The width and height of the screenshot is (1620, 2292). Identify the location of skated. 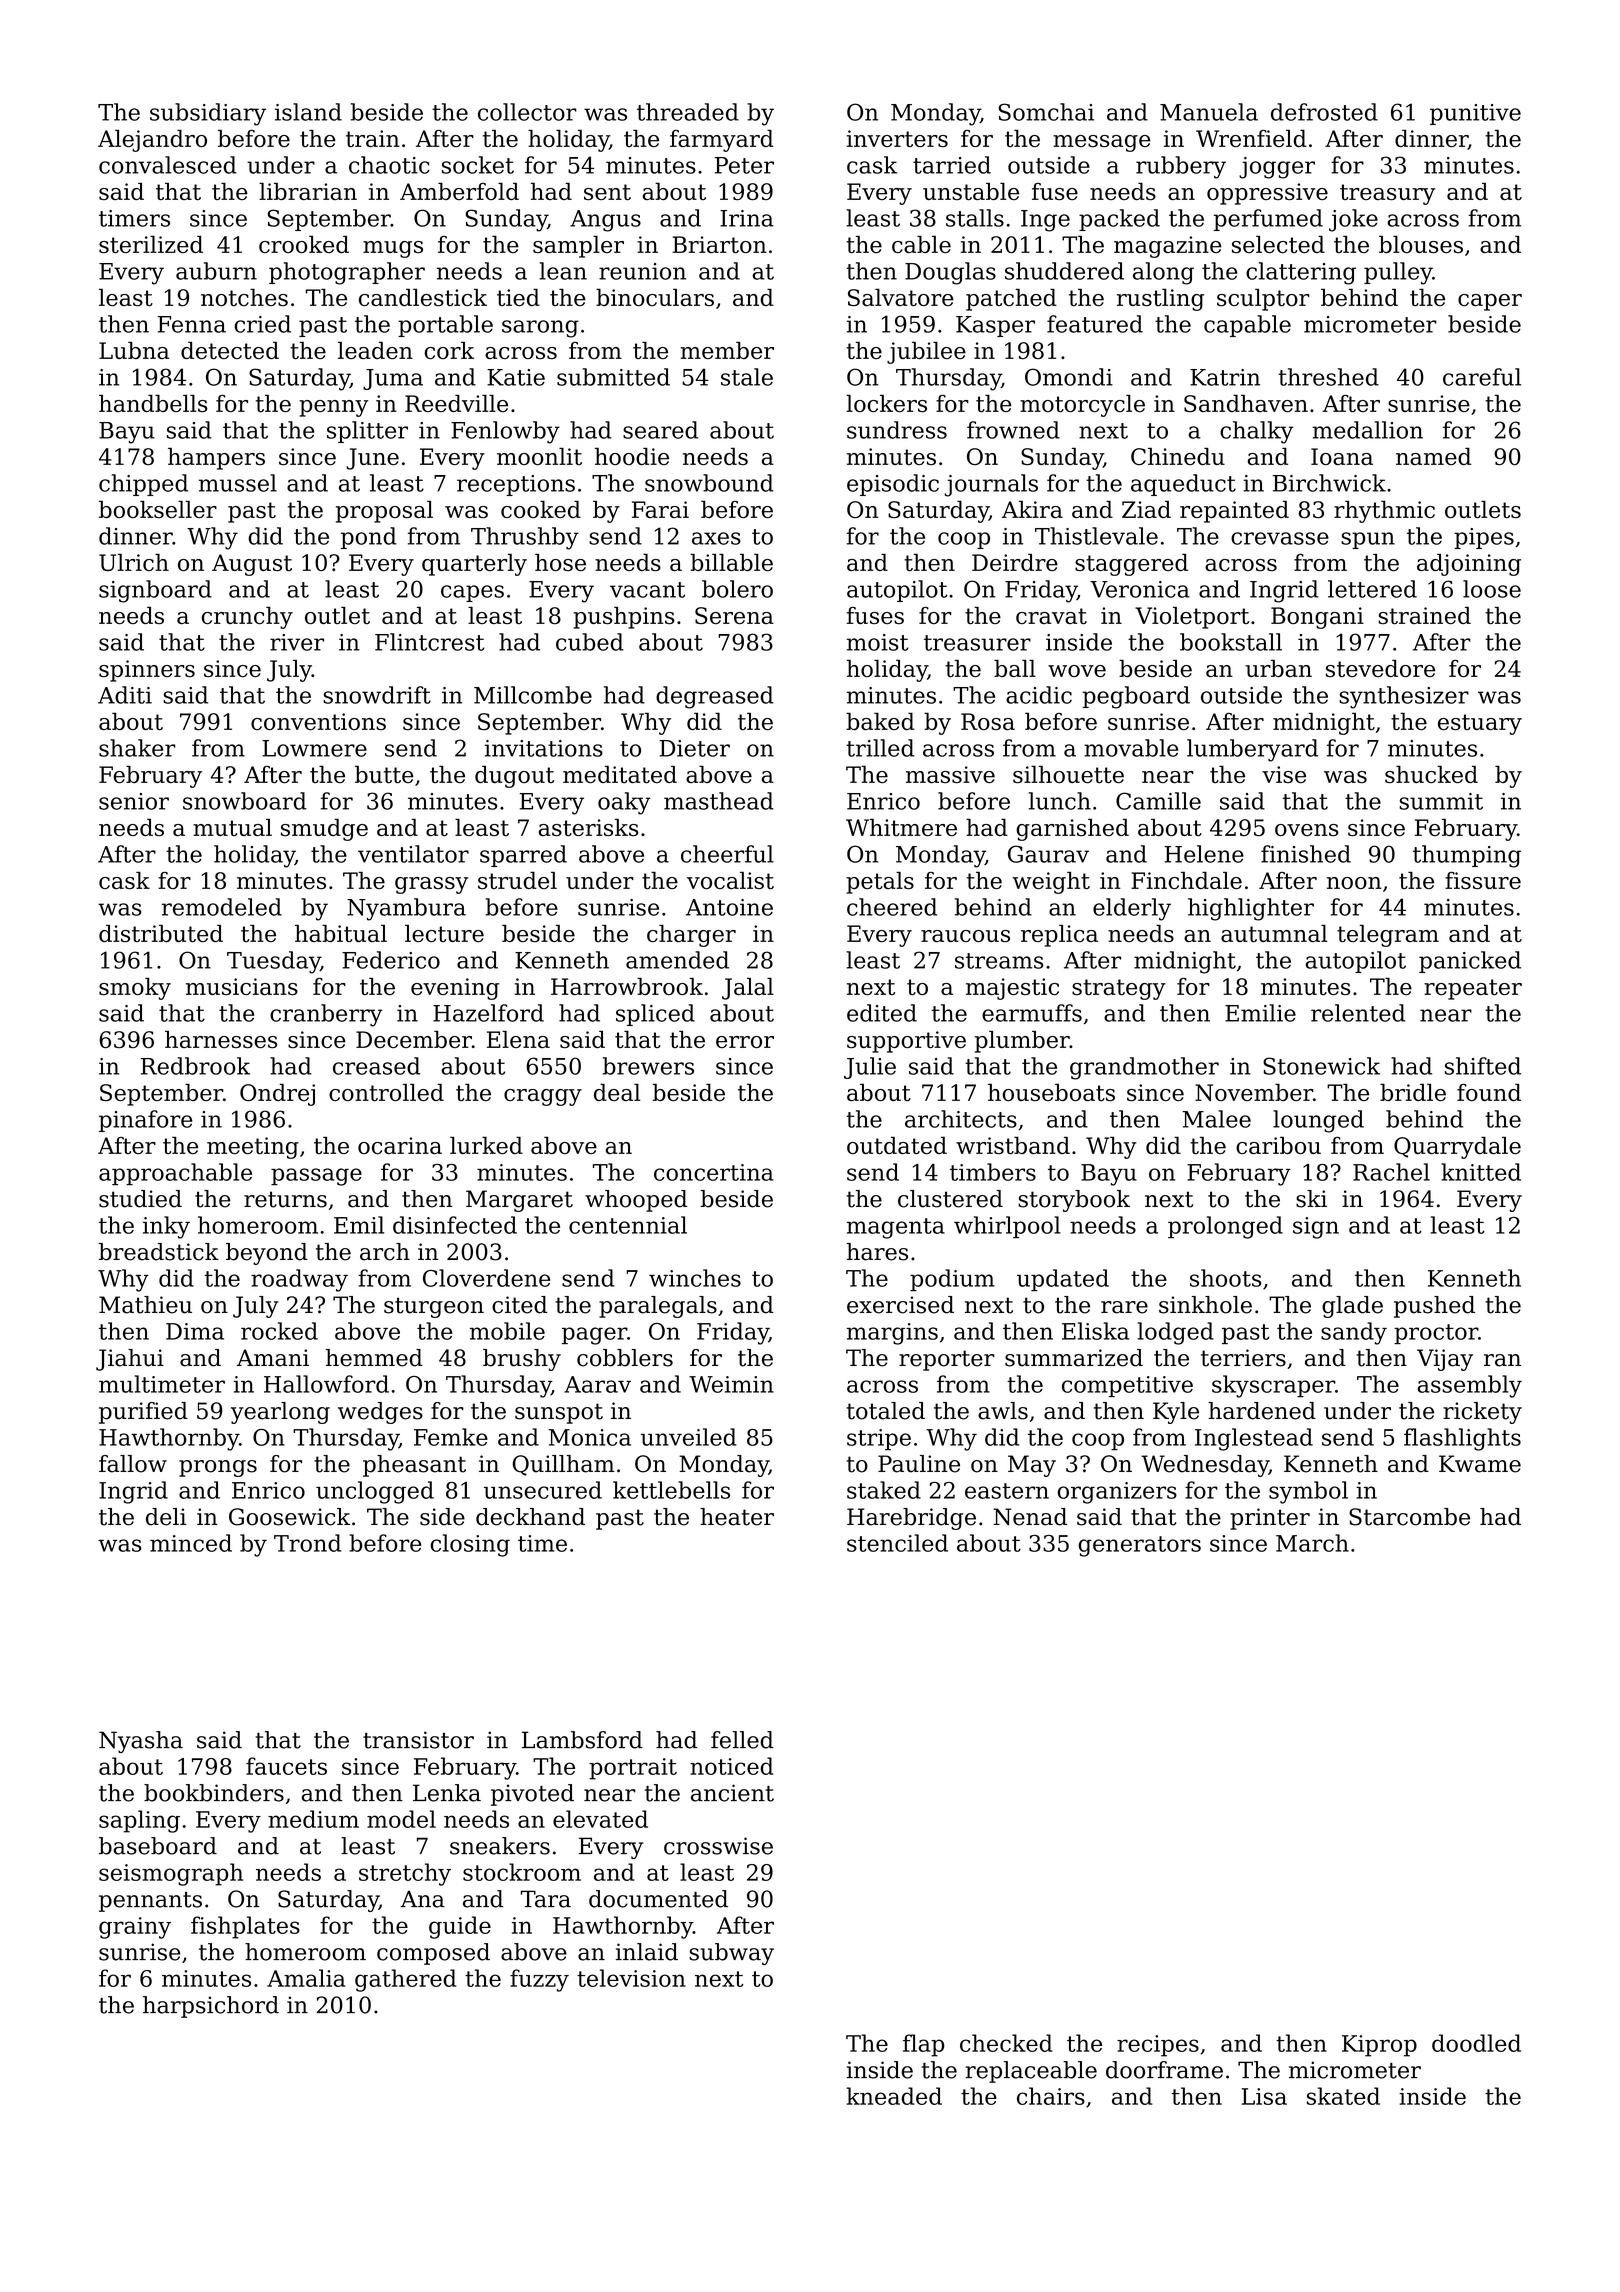
(1343, 2096).
